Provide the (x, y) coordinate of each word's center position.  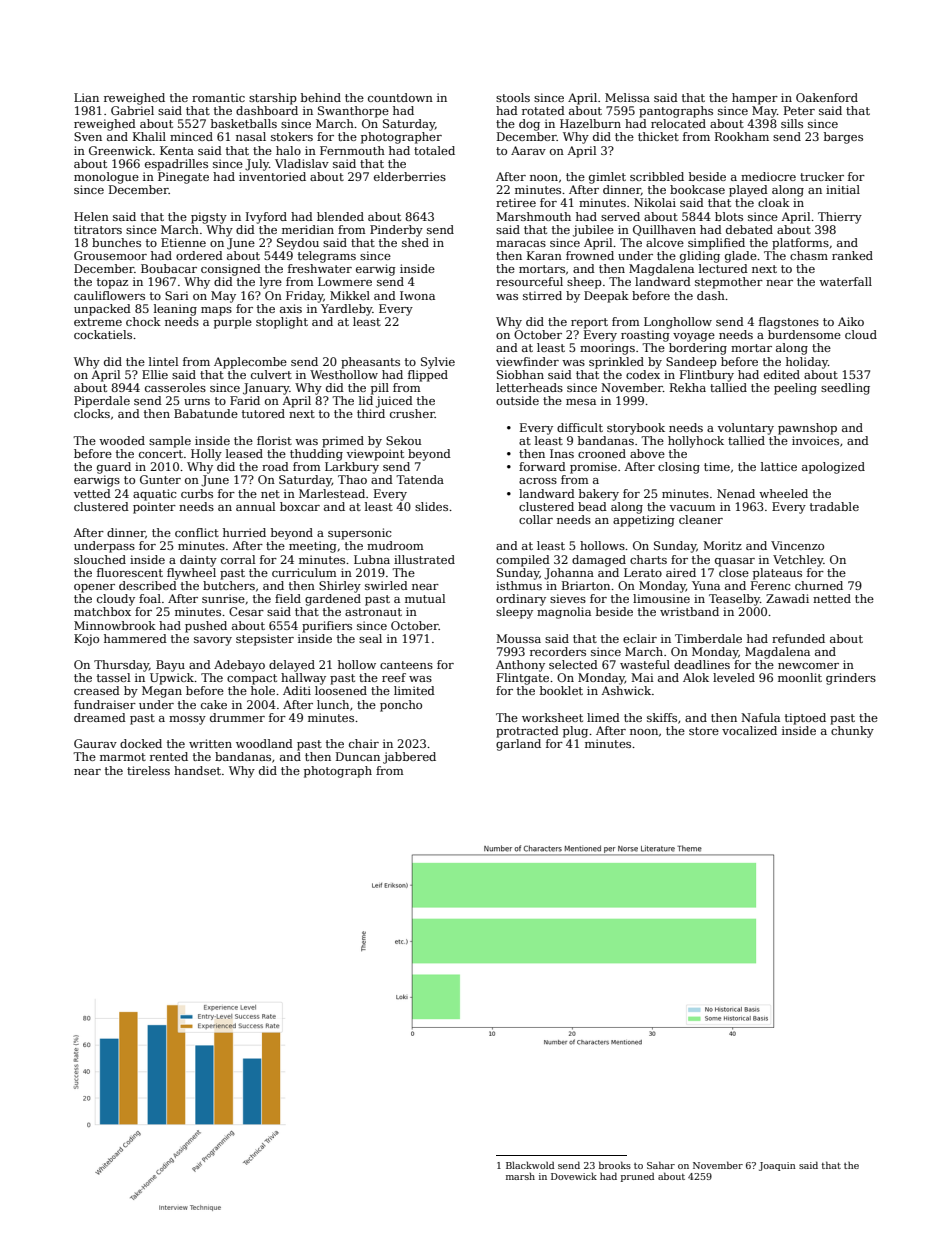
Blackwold (530, 1165)
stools (513, 97)
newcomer (808, 666)
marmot (123, 757)
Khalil (149, 136)
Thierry (840, 218)
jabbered (409, 758)
